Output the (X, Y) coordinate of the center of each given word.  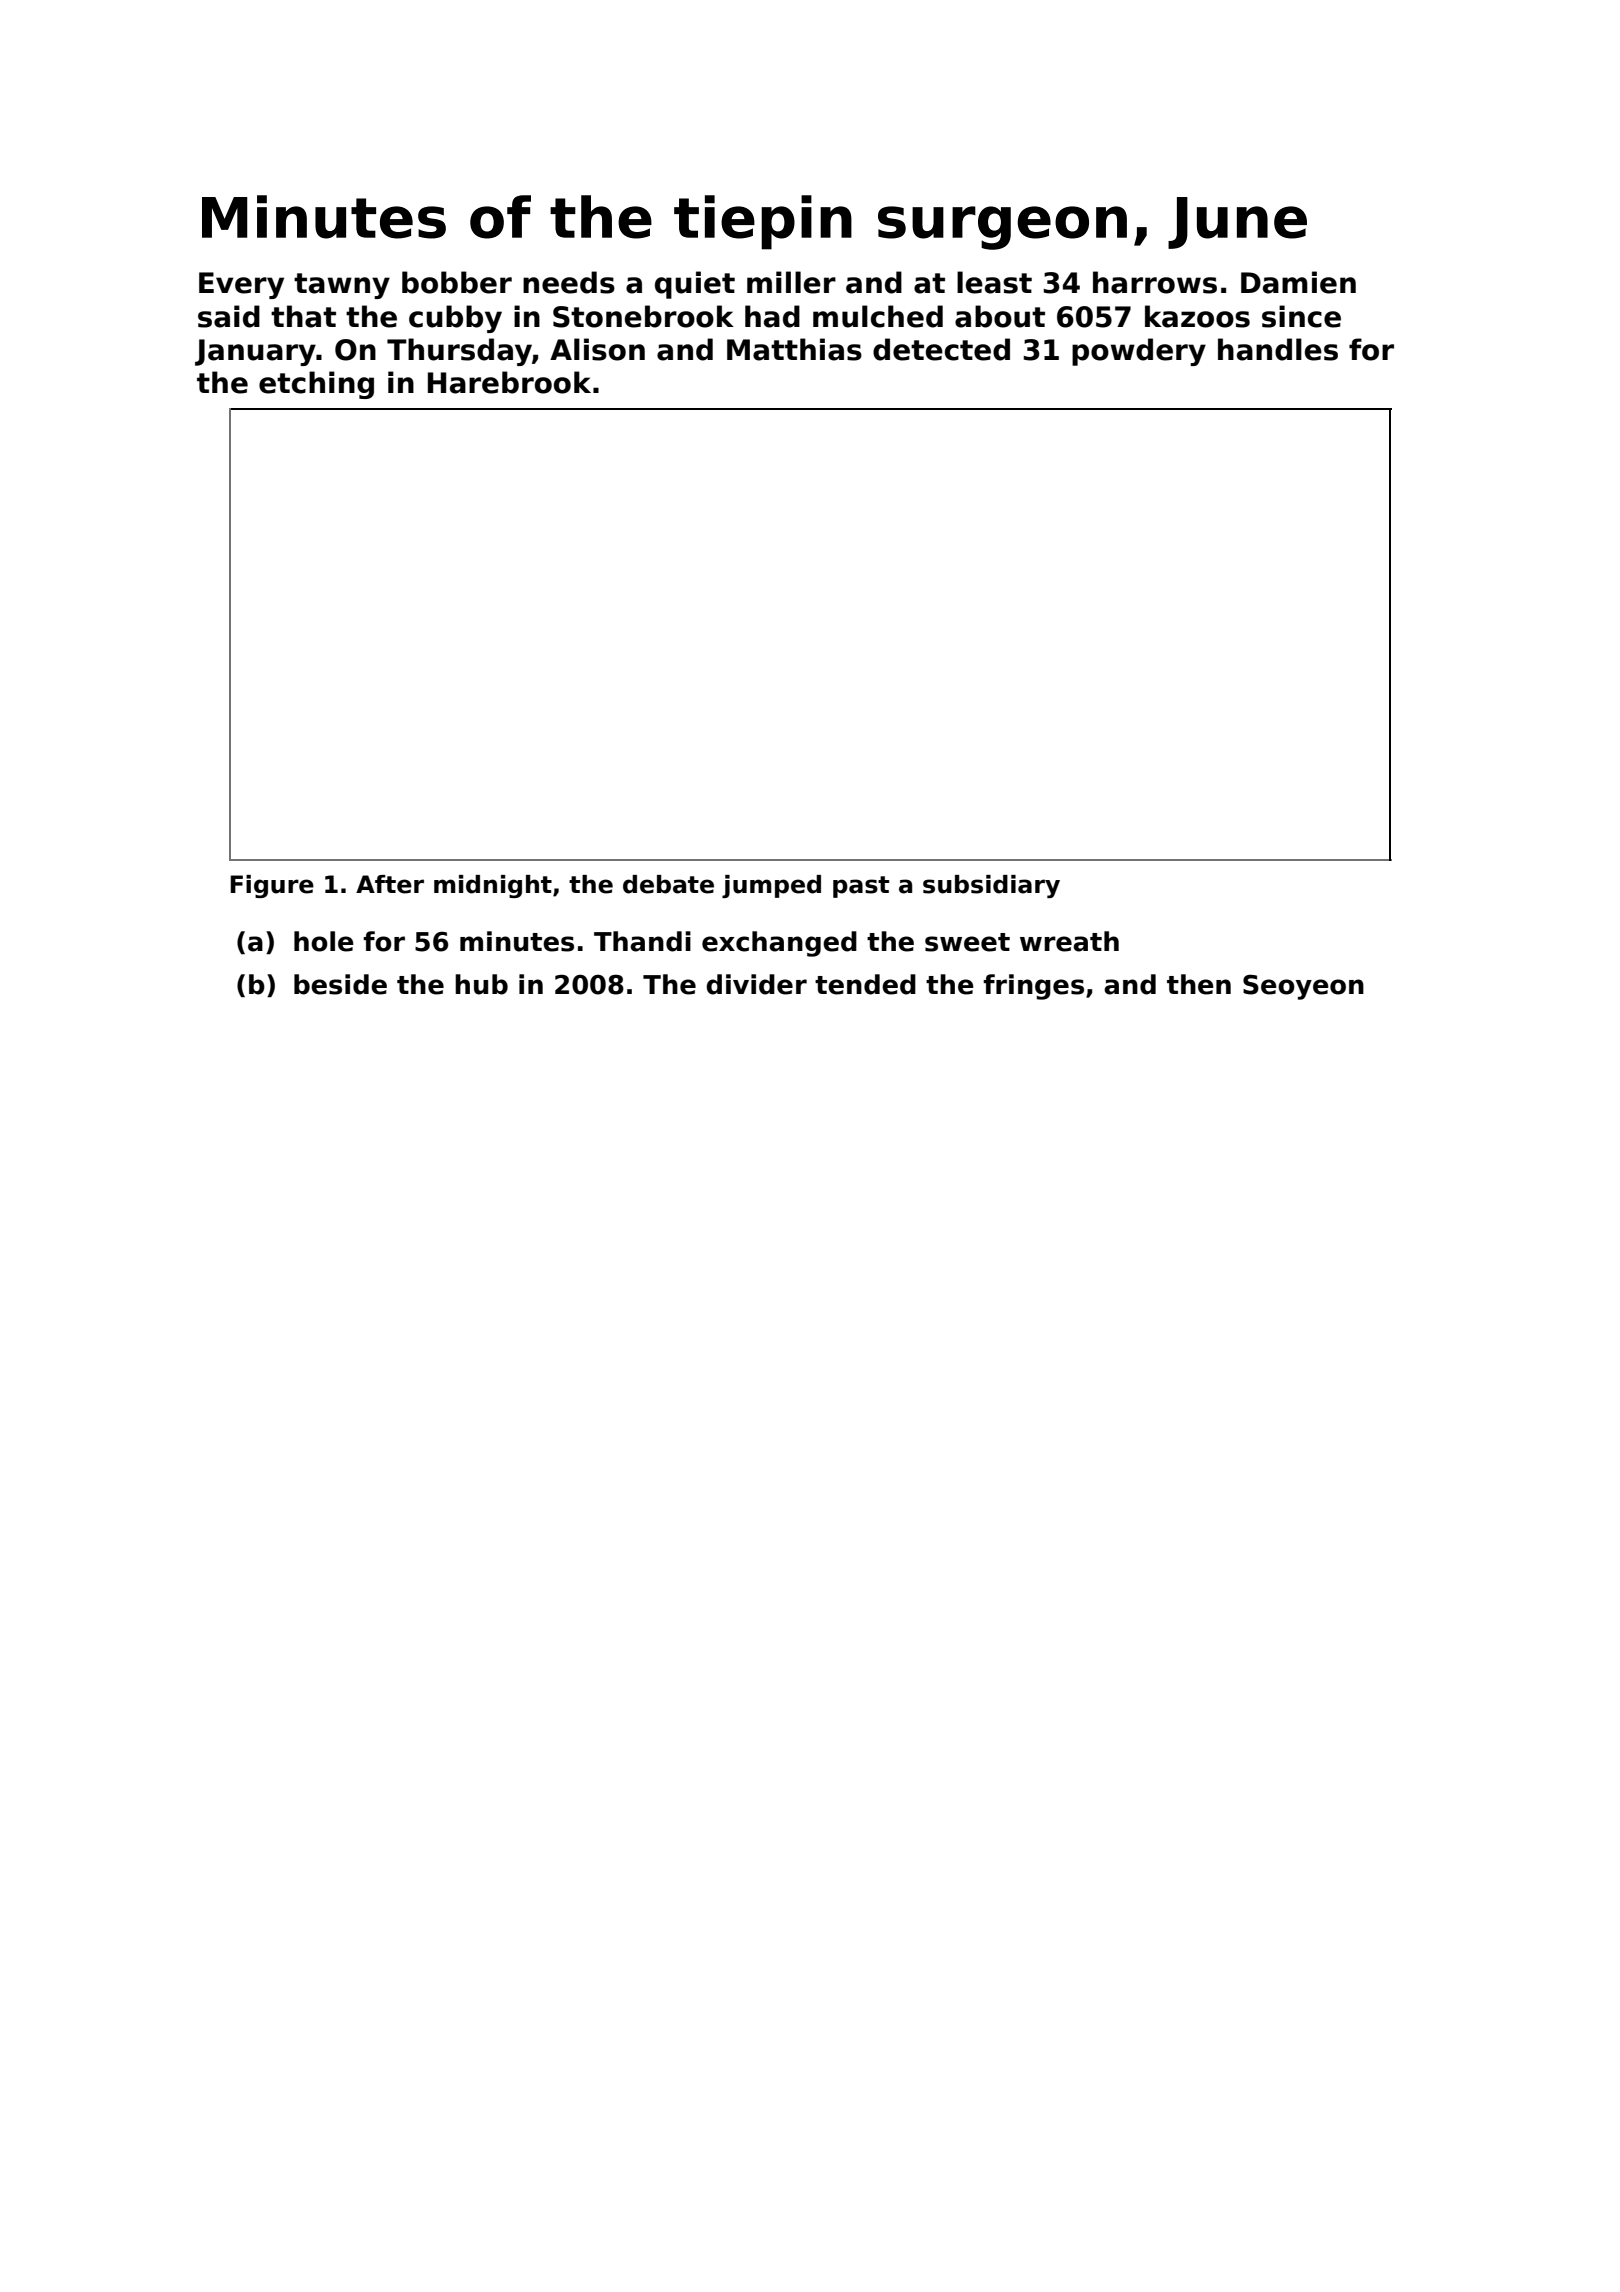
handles (1278, 349)
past (861, 887)
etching (316, 385)
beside (340, 984)
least (994, 282)
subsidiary (991, 886)
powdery (1139, 352)
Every (241, 285)
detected (941, 349)
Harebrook (509, 382)
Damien (1298, 282)
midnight (493, 886)
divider (756, 984)
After (390, 884)
